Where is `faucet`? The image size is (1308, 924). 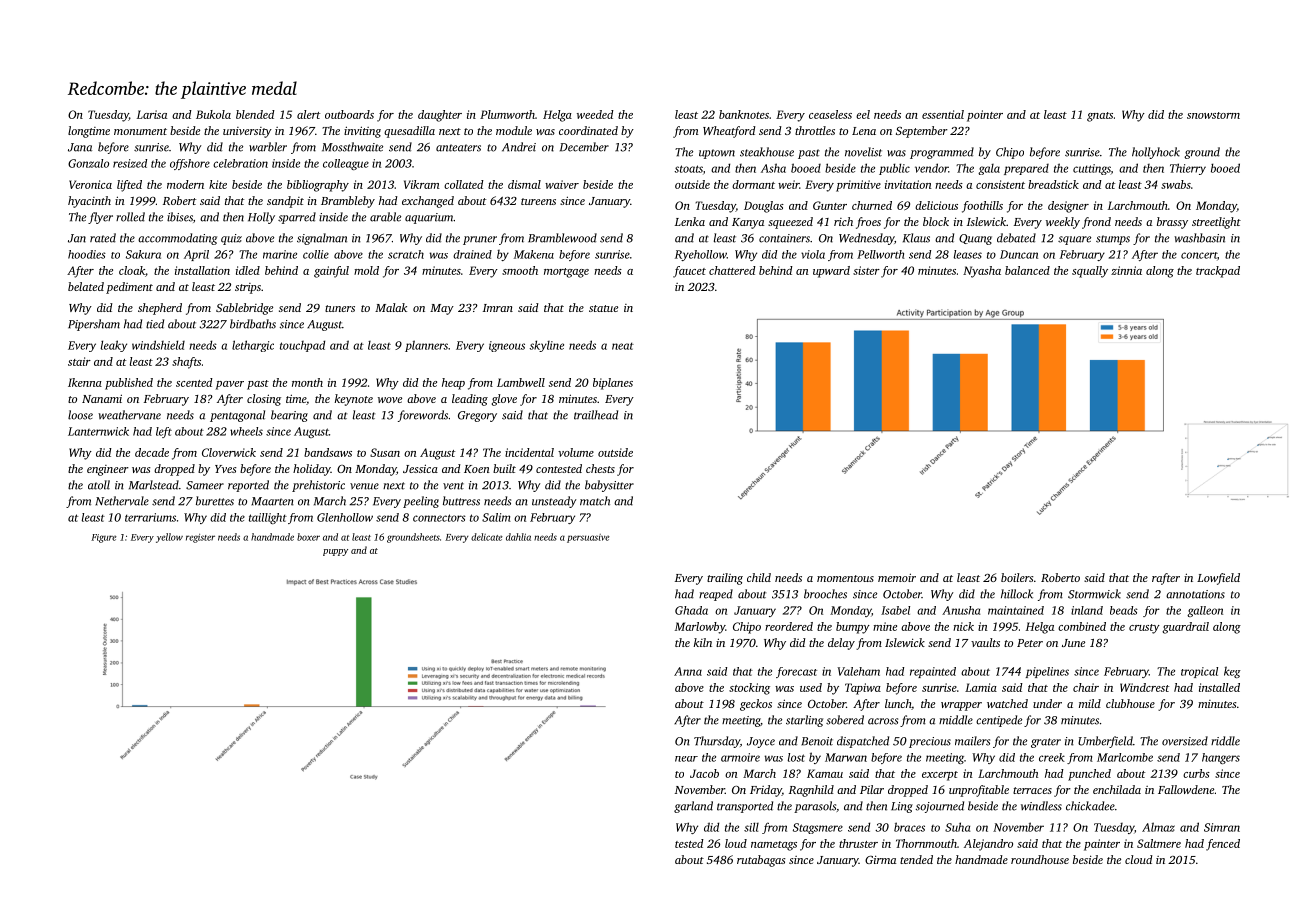 faucet is located at coordinates (689, 272).
